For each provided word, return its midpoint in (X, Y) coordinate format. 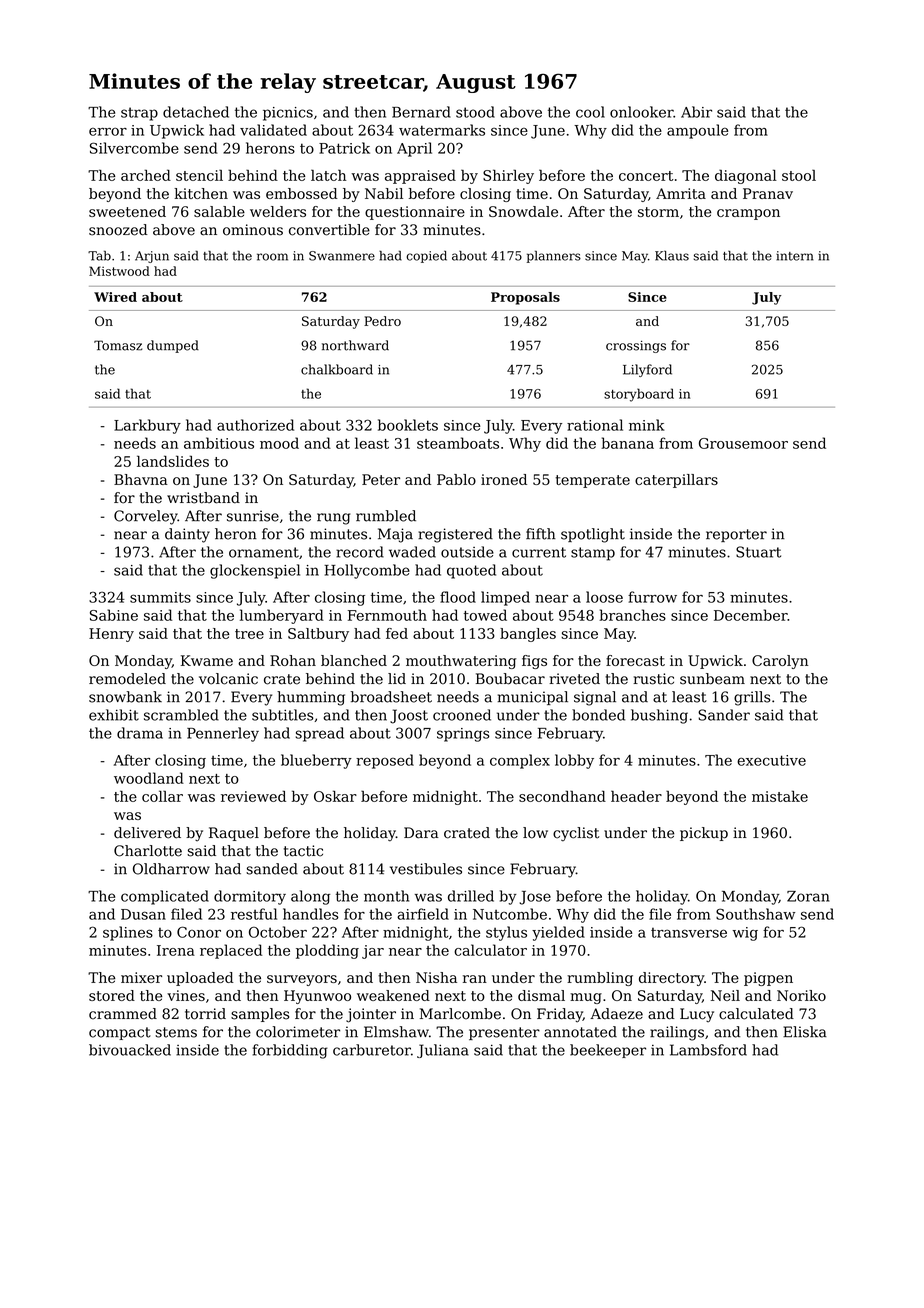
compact (120, 1033)
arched (146, 175)
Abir (696, 112)
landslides (173, 461)
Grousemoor (743, 443)
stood (475, 112)
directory (671, 979)
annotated (580, 1032)
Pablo (456, 479)
